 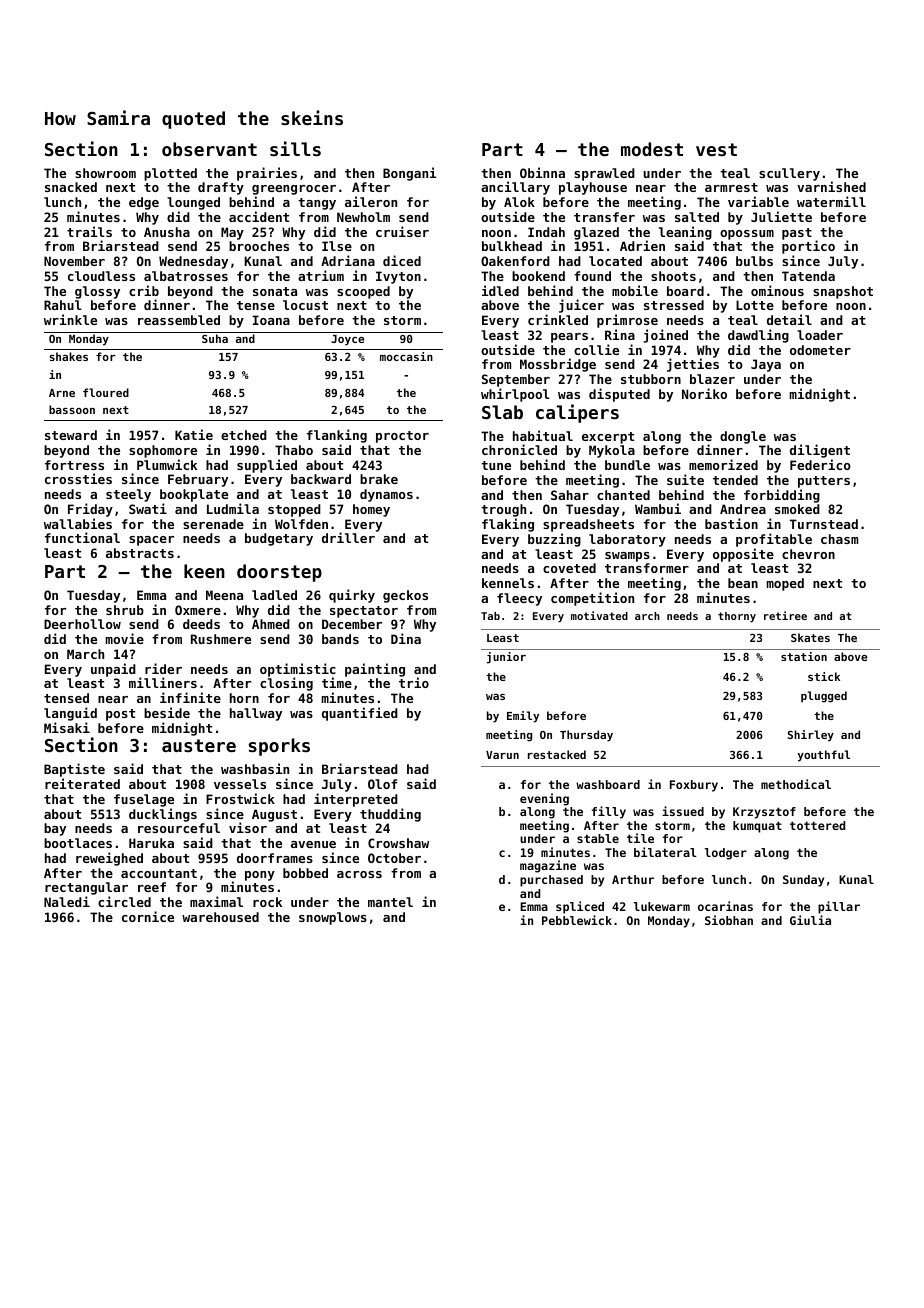 What do you see at coordinates (804, 656) in the image?
I see `station` at bounding box center [804, 656].
